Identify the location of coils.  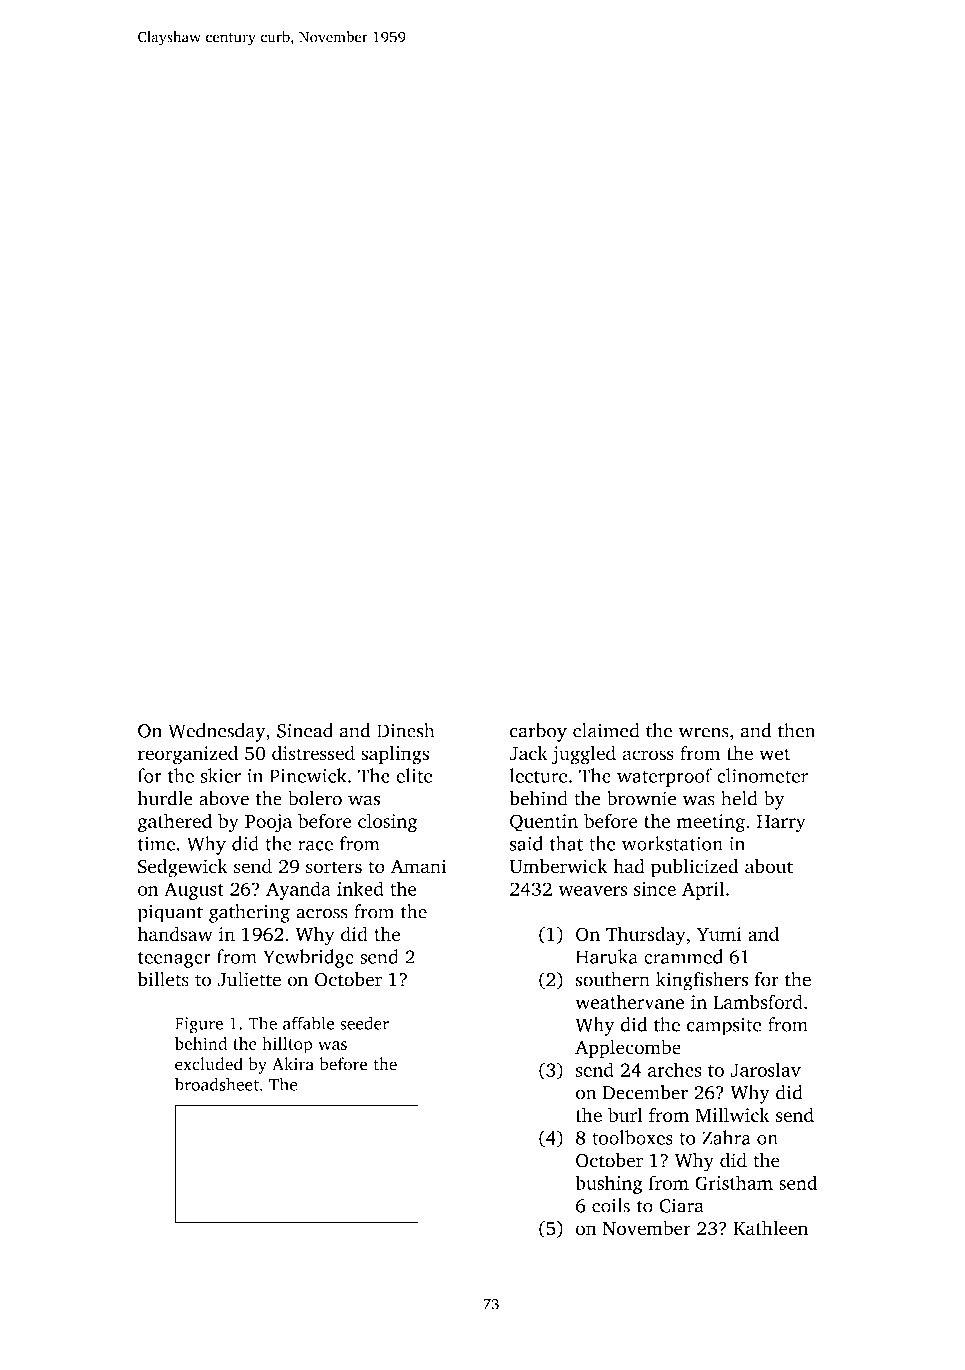
(611, 1205).
